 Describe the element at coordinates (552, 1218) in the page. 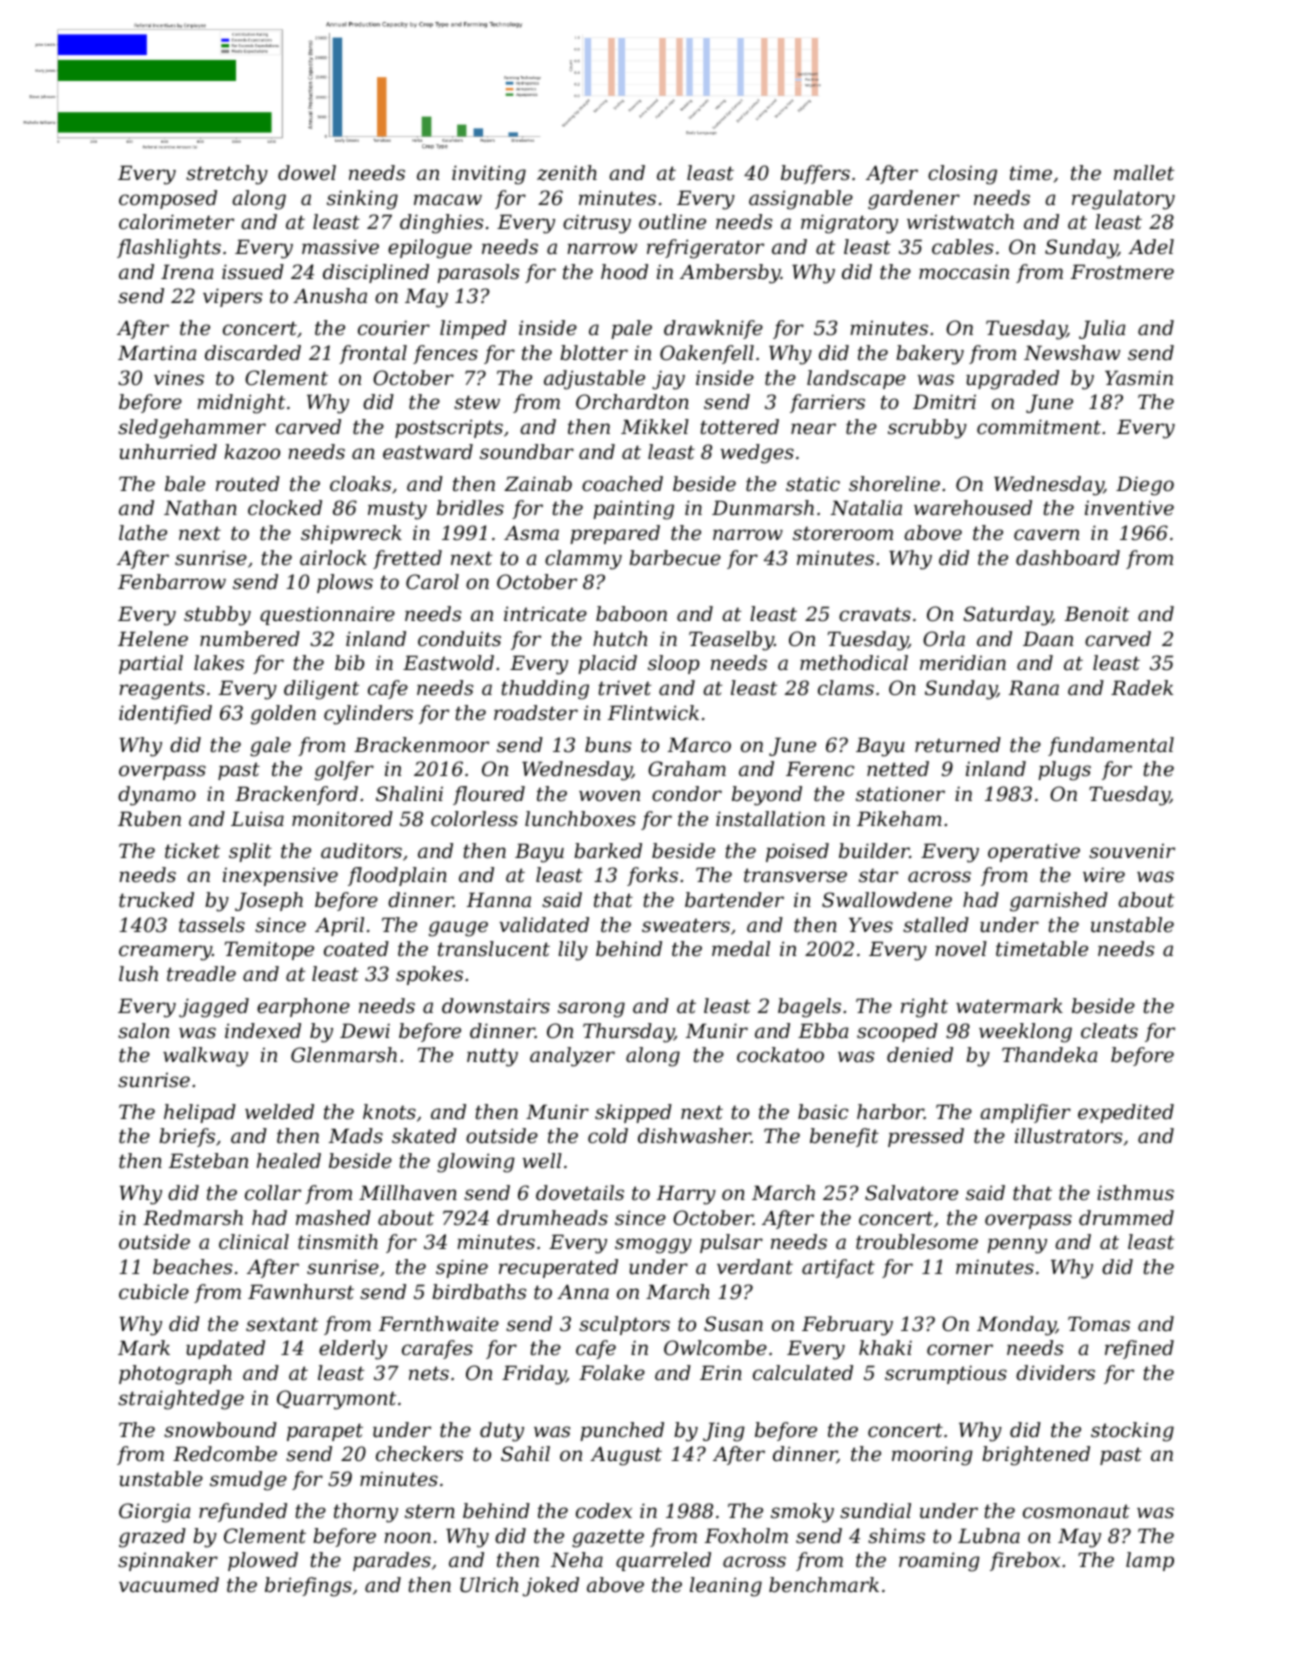

I see `drumheads` at that location.
